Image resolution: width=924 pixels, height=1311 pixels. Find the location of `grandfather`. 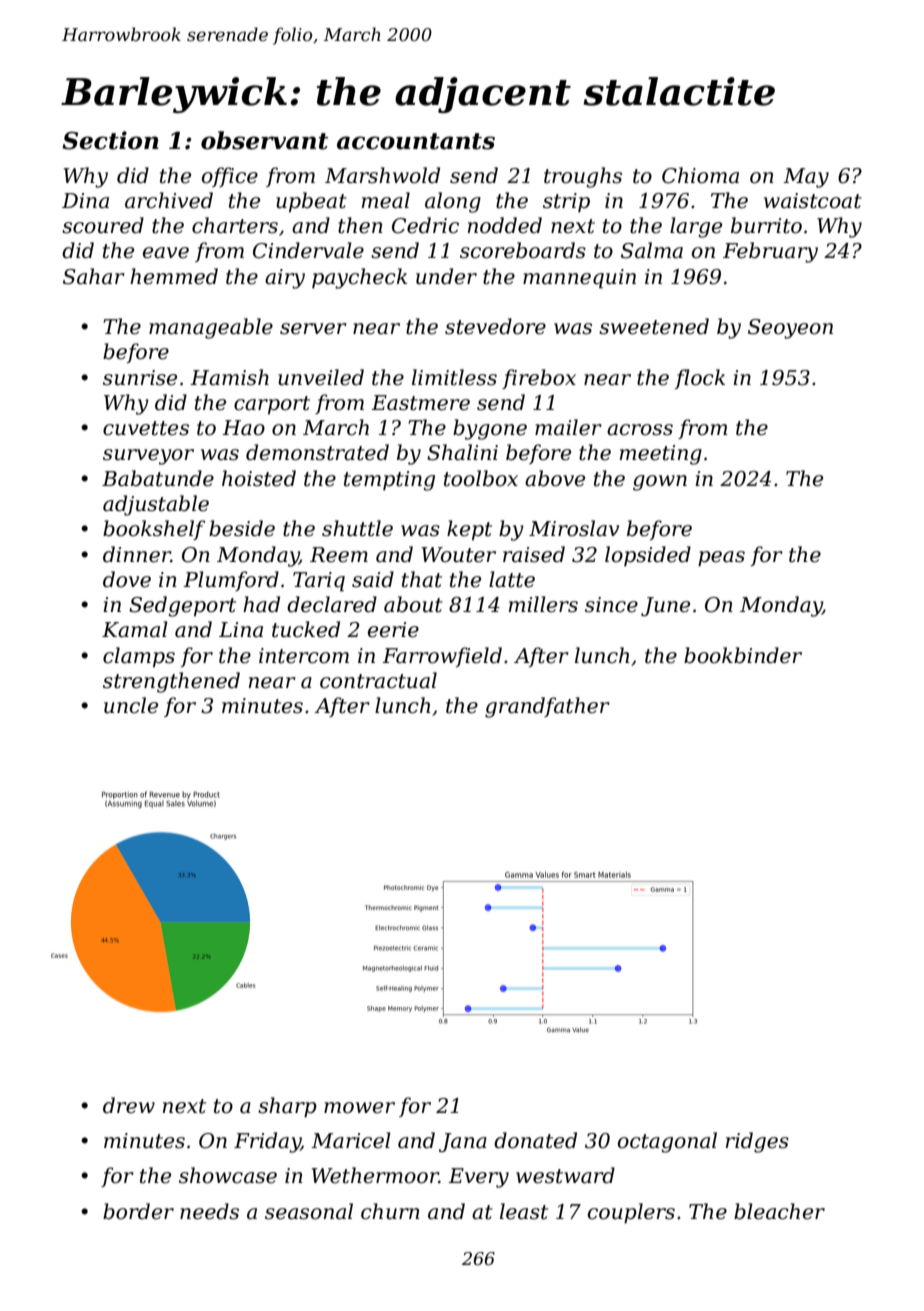

grandfather is located at coordinates (547, 707).
